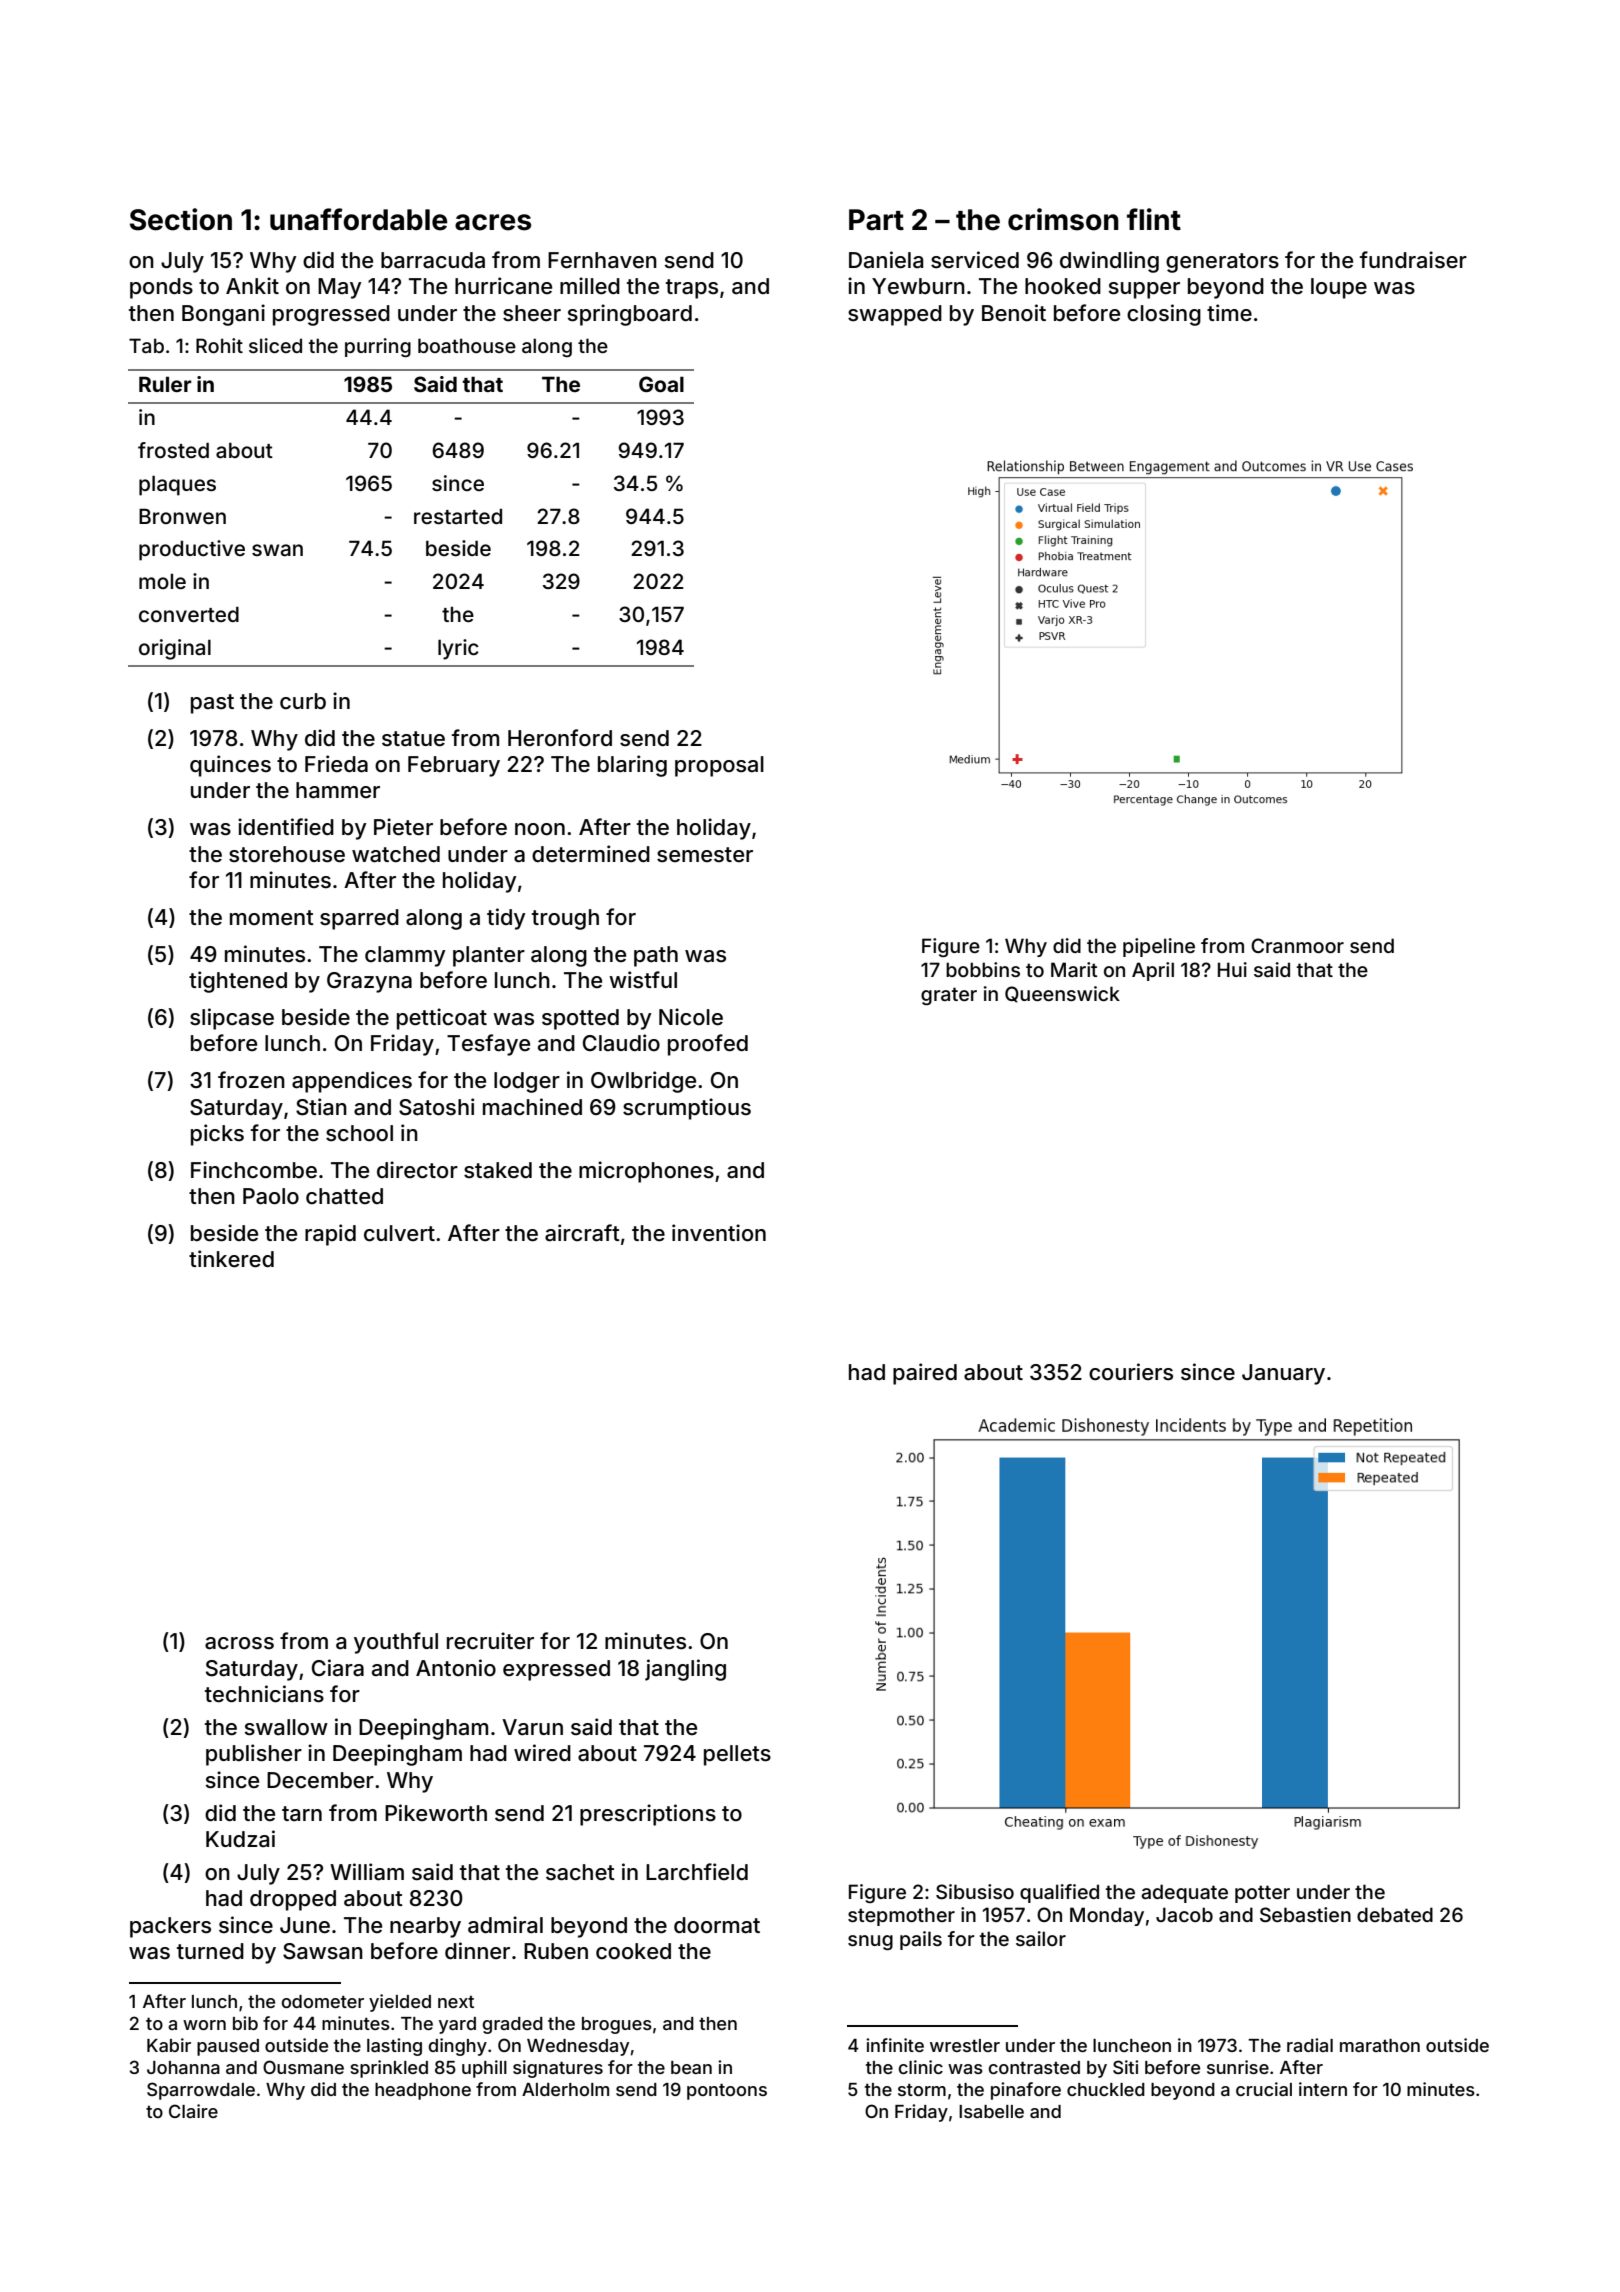  I want to click on packers, so click(170, 1927).
